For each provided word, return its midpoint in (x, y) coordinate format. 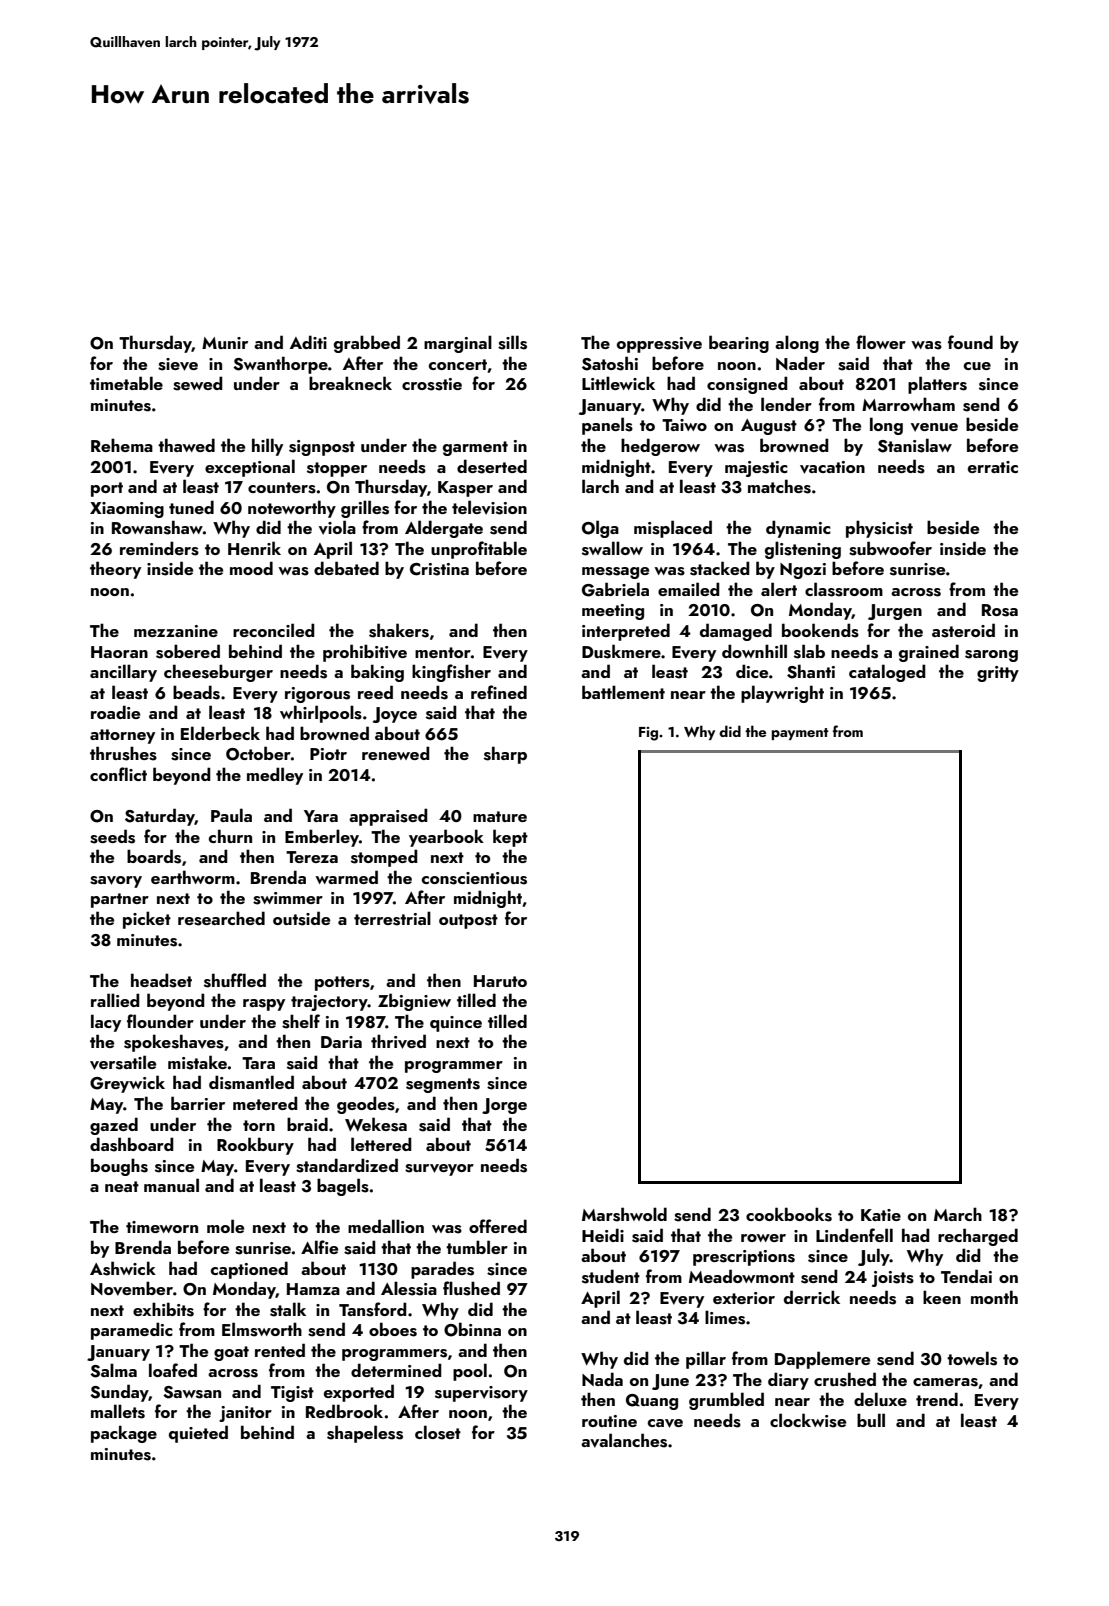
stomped (384, 858)
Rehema (122, 445)
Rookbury (255, 1146)
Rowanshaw (157, 527)
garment (475, 448)
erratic (993, 467)
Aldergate (444, 529)
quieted (198, 1434)
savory (116, 882)
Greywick (127, 1084)
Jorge (504, 1106)
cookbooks (789, 1214)
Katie (881, 1215)
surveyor (439, 1170)
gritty (998, 674)
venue (934, 427)
